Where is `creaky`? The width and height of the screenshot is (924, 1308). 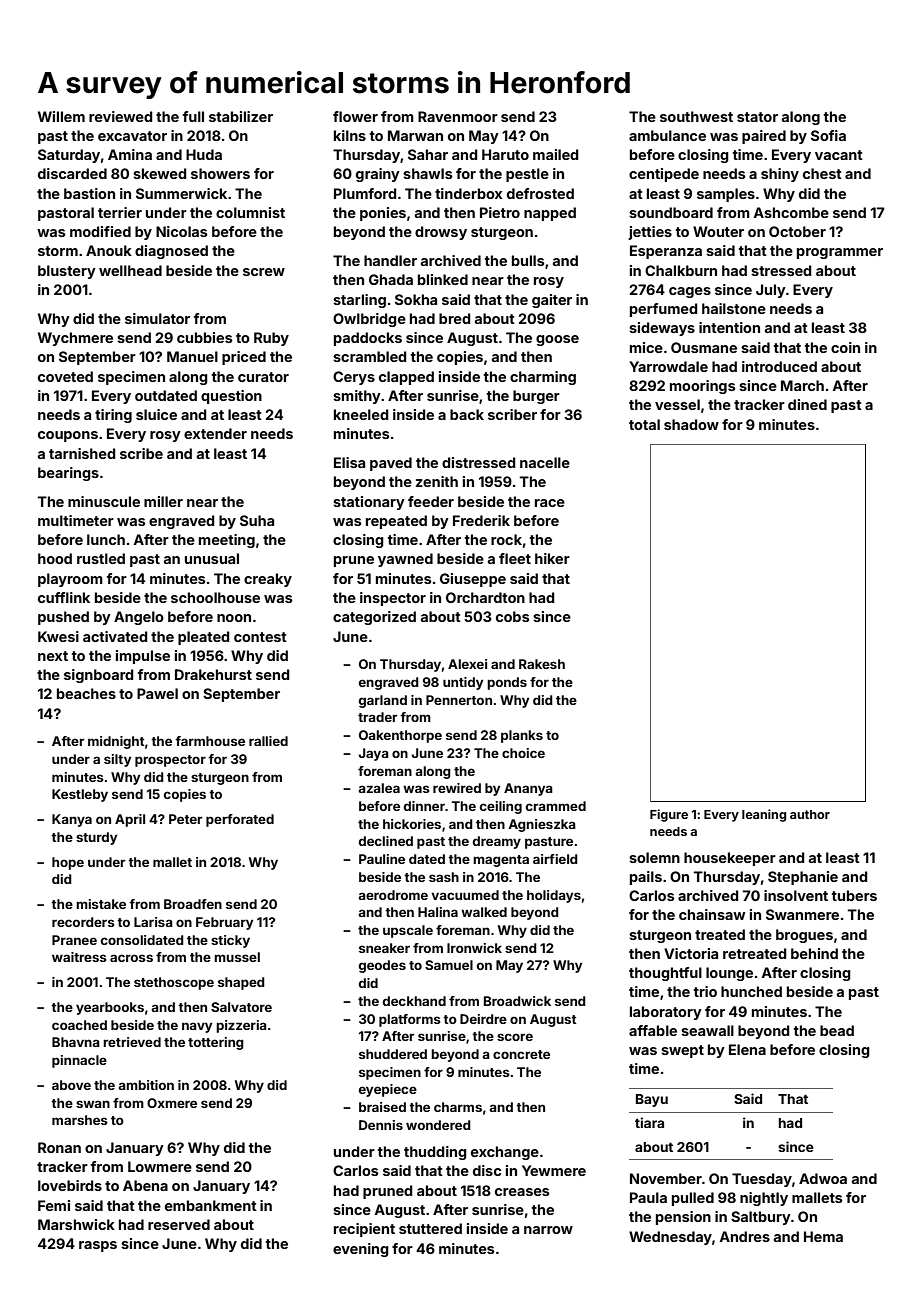
creaky is located at coordinates (268, 580).
